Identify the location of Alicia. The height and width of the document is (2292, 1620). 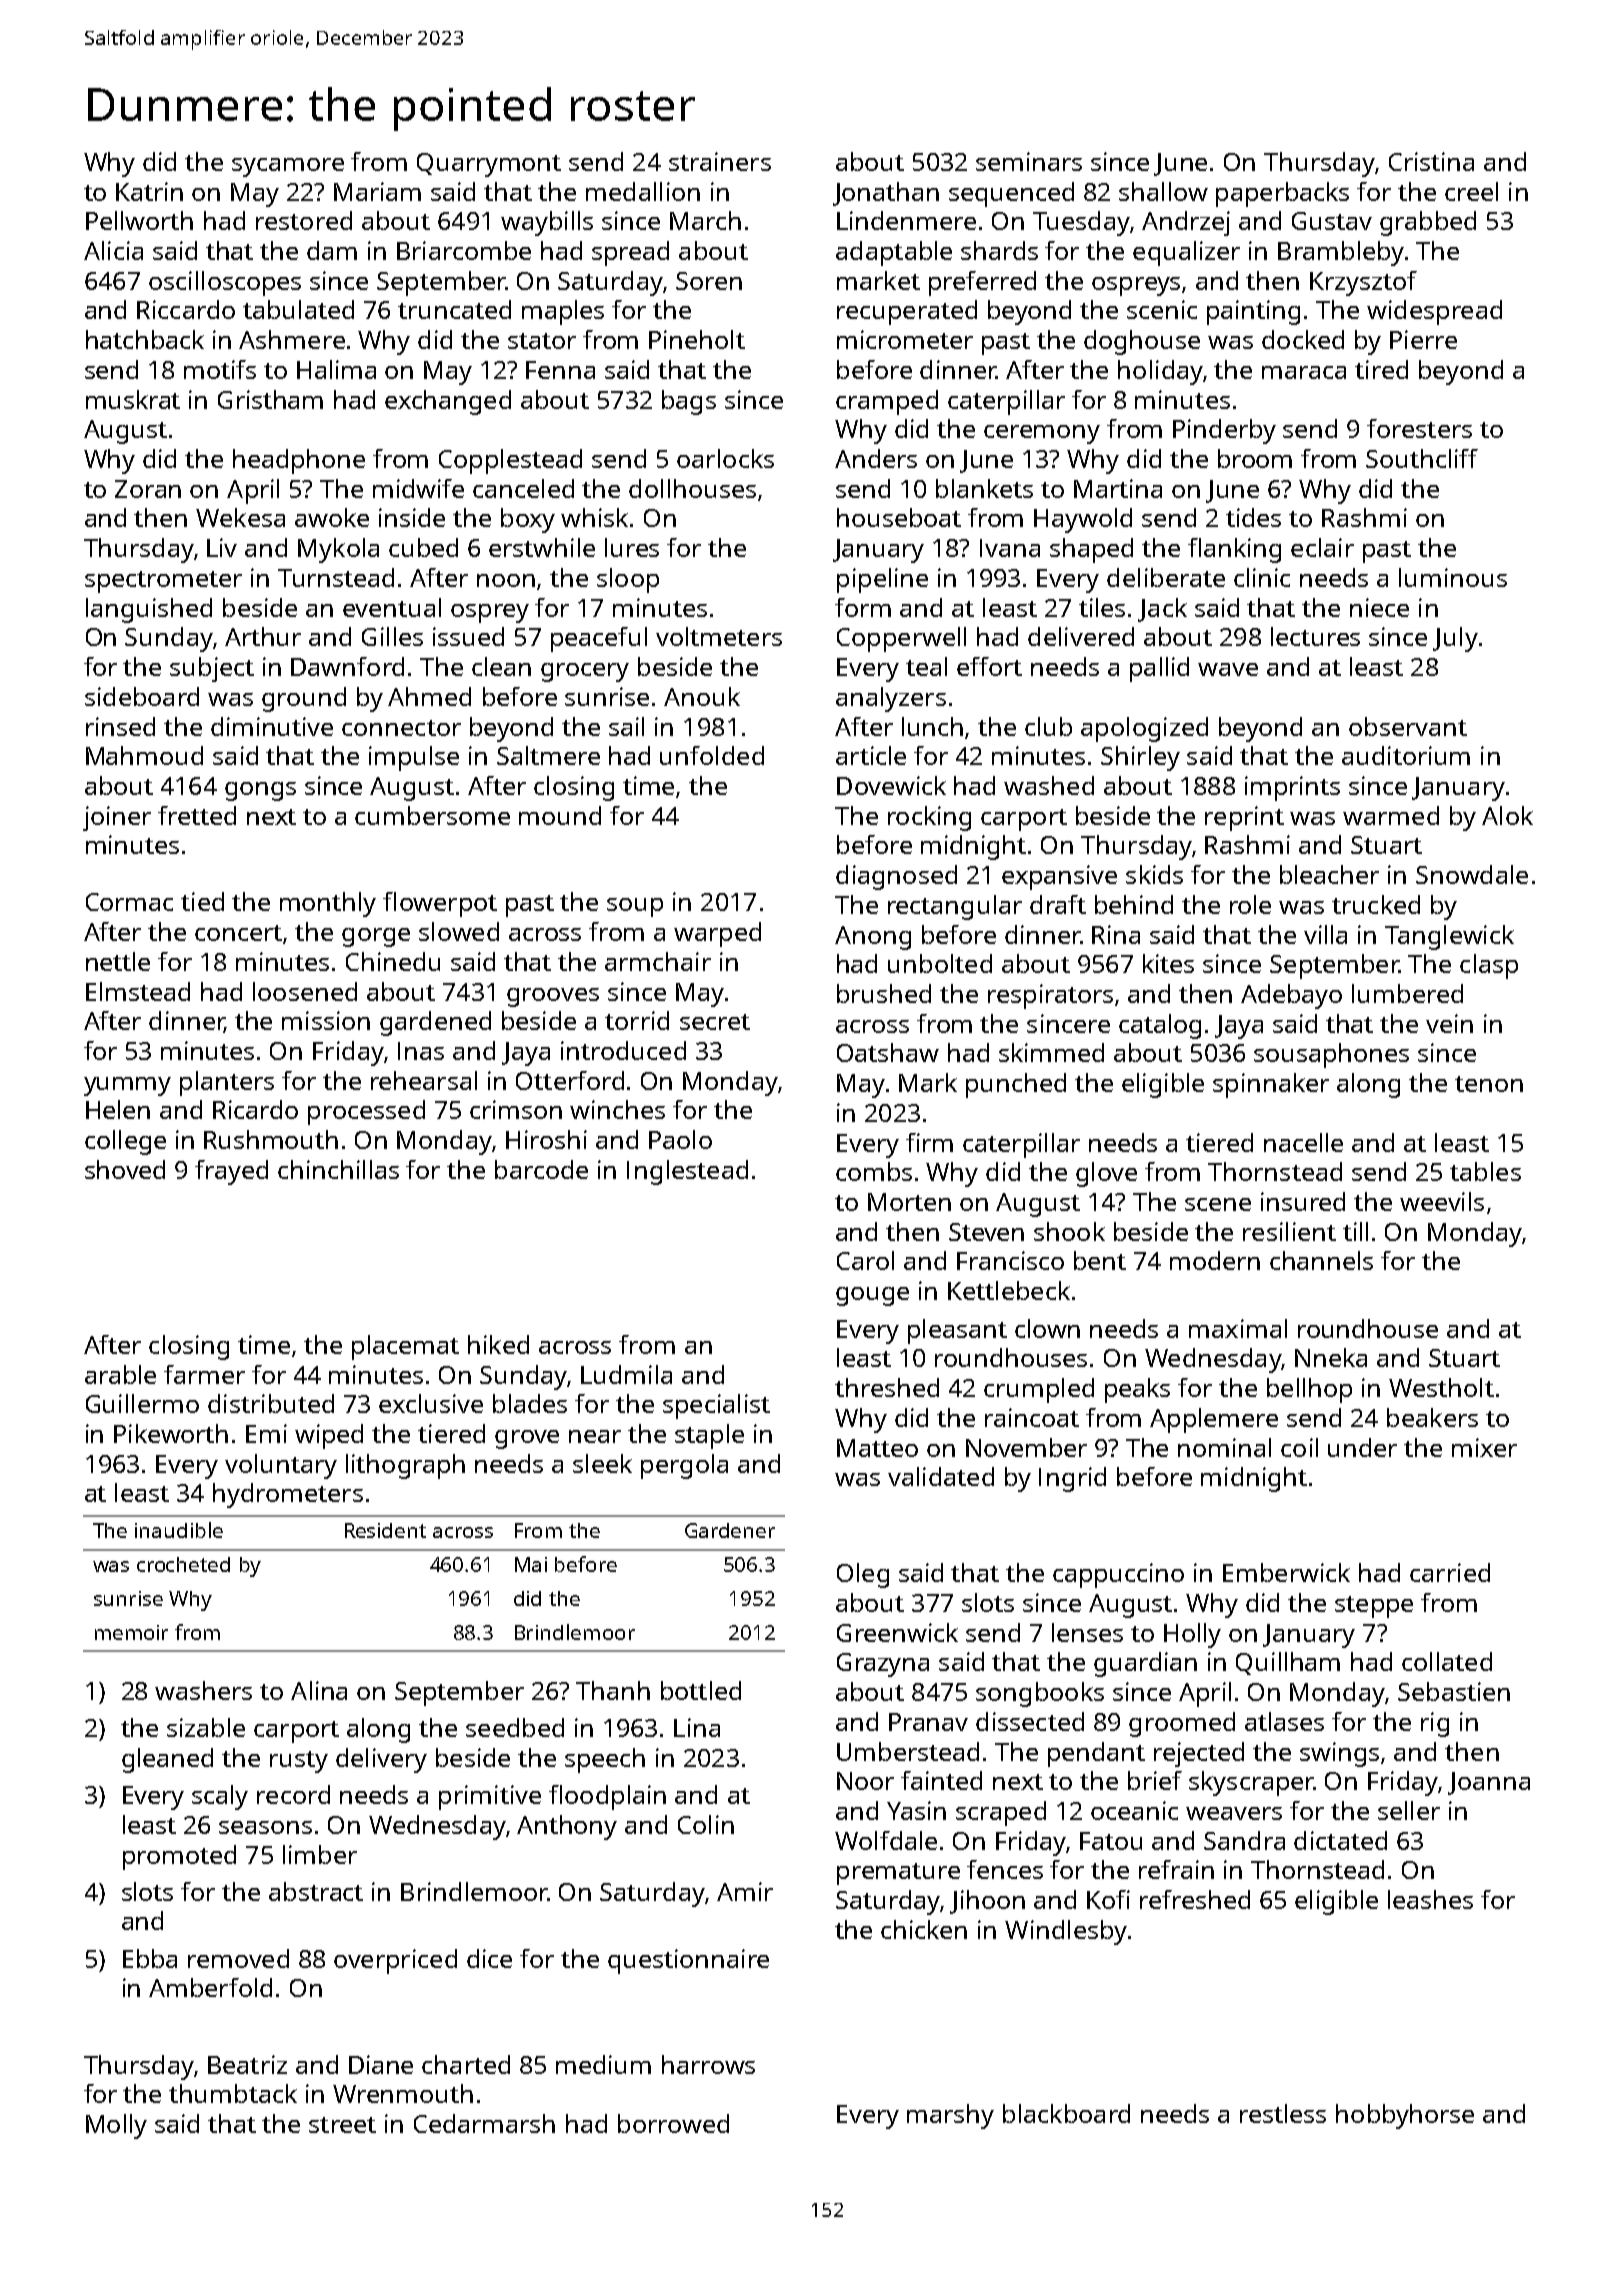
(113, 250).
